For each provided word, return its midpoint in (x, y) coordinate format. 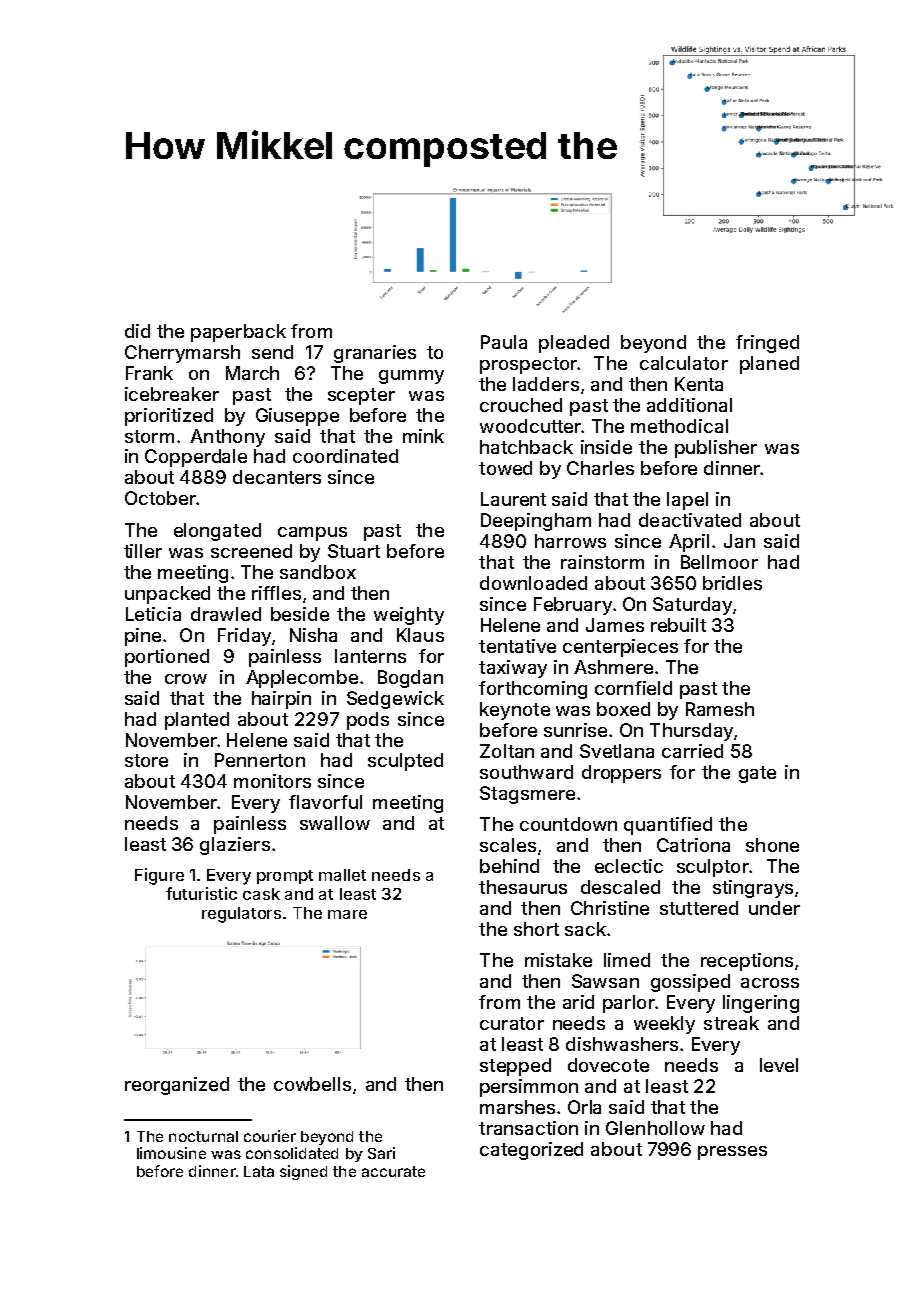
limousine (171, 1153)
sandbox (318, 572)
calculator (684, 363)
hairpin (281, 700)
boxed (623, 709)
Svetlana (617, 751)
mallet (342, 875)
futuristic (201, 893)
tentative (517, 646)
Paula (504, 342)
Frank (149, 373)
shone (772, 845)
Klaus (420, 635)
